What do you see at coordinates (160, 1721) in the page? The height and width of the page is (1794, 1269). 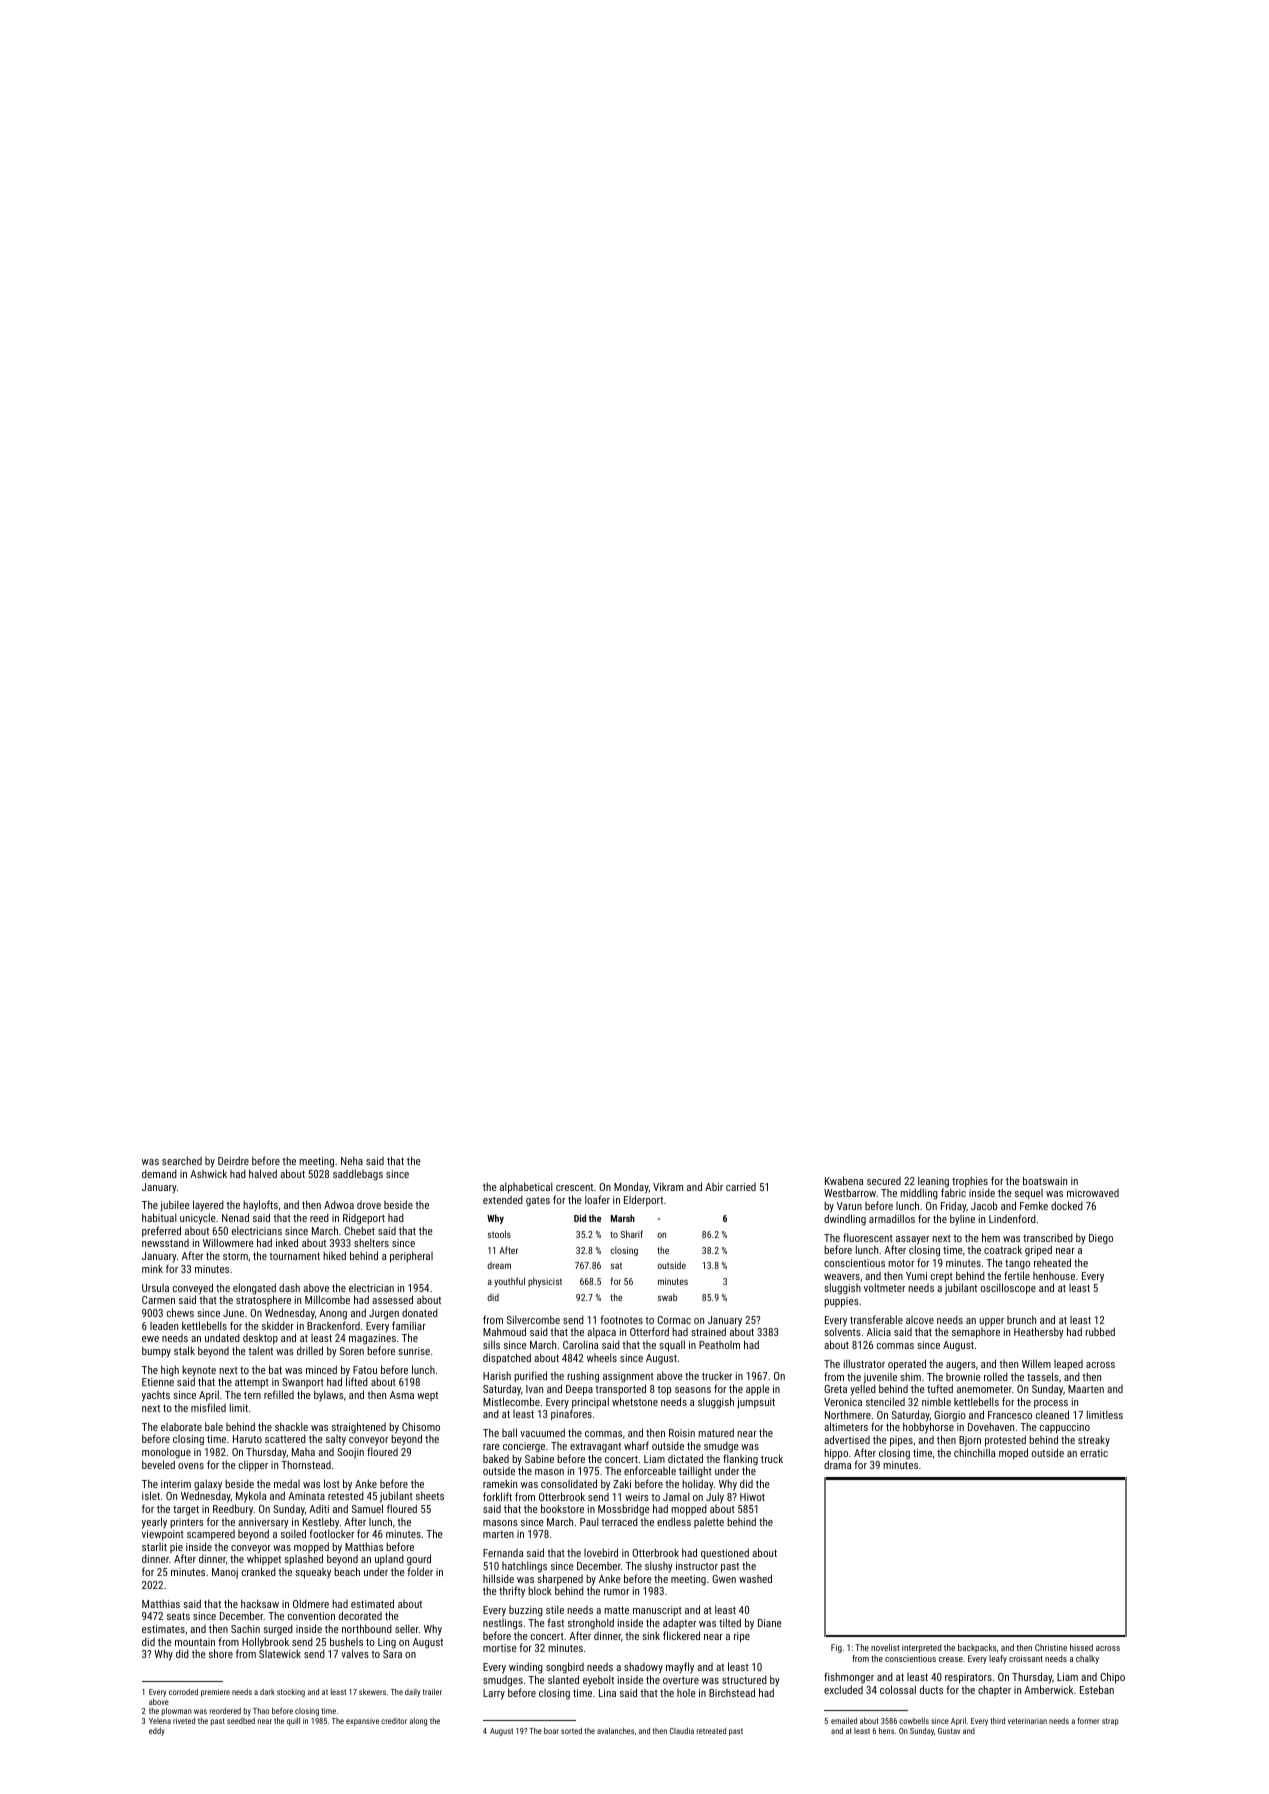 I see `Yelena` at bounding box center [160, 1721].
